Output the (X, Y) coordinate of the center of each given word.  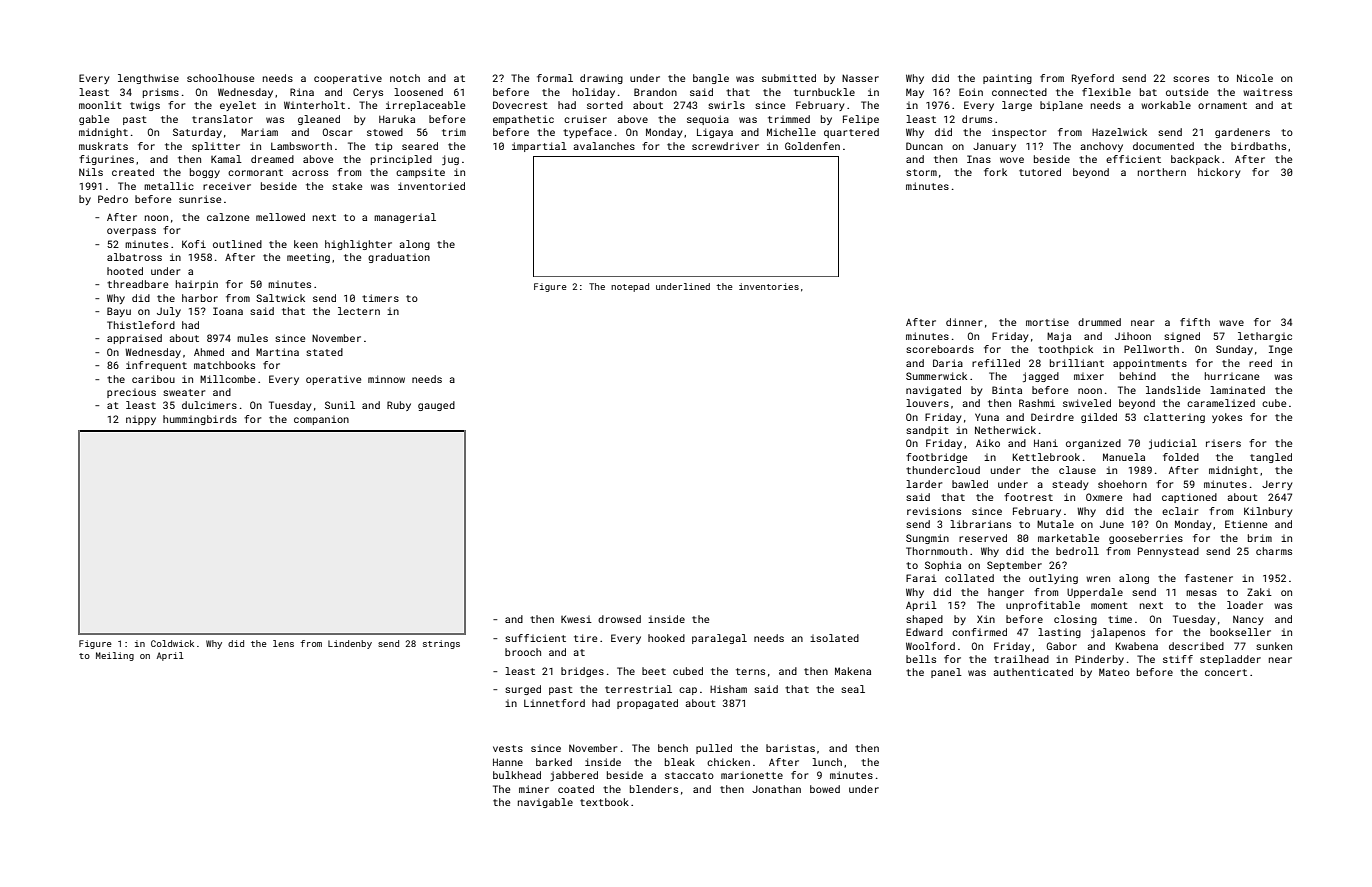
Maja (1059, 337)
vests (508, 748)
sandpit (927, 431)
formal (555, 78)
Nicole (1255, 78)
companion (321, 420)
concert (1226, 672)
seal (853, 689)
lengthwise (148, 79)
